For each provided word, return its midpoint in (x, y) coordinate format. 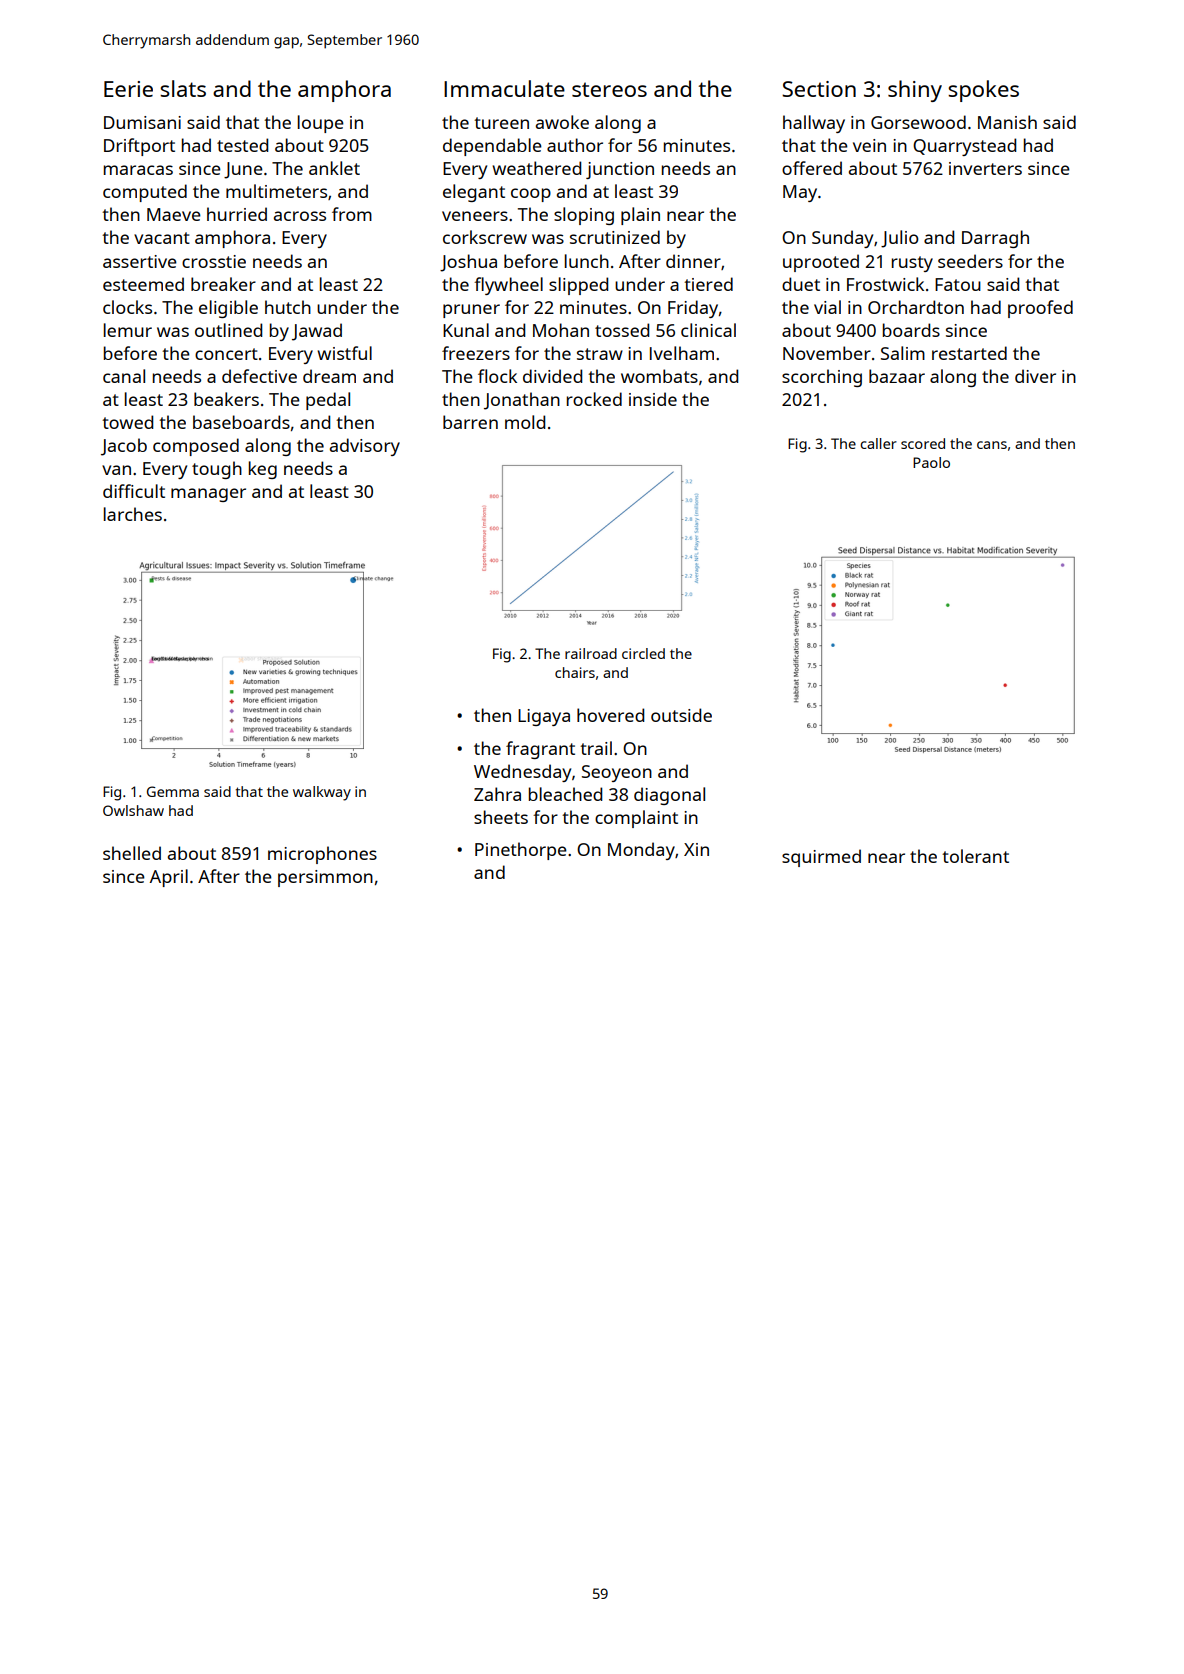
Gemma (173, 791)
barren (470, 422)
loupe (321, 124)
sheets (501, 817)
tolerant (975, 856)
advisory (365, 447)
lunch (587, 261)
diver (1035, 376)
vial (827, 307)
